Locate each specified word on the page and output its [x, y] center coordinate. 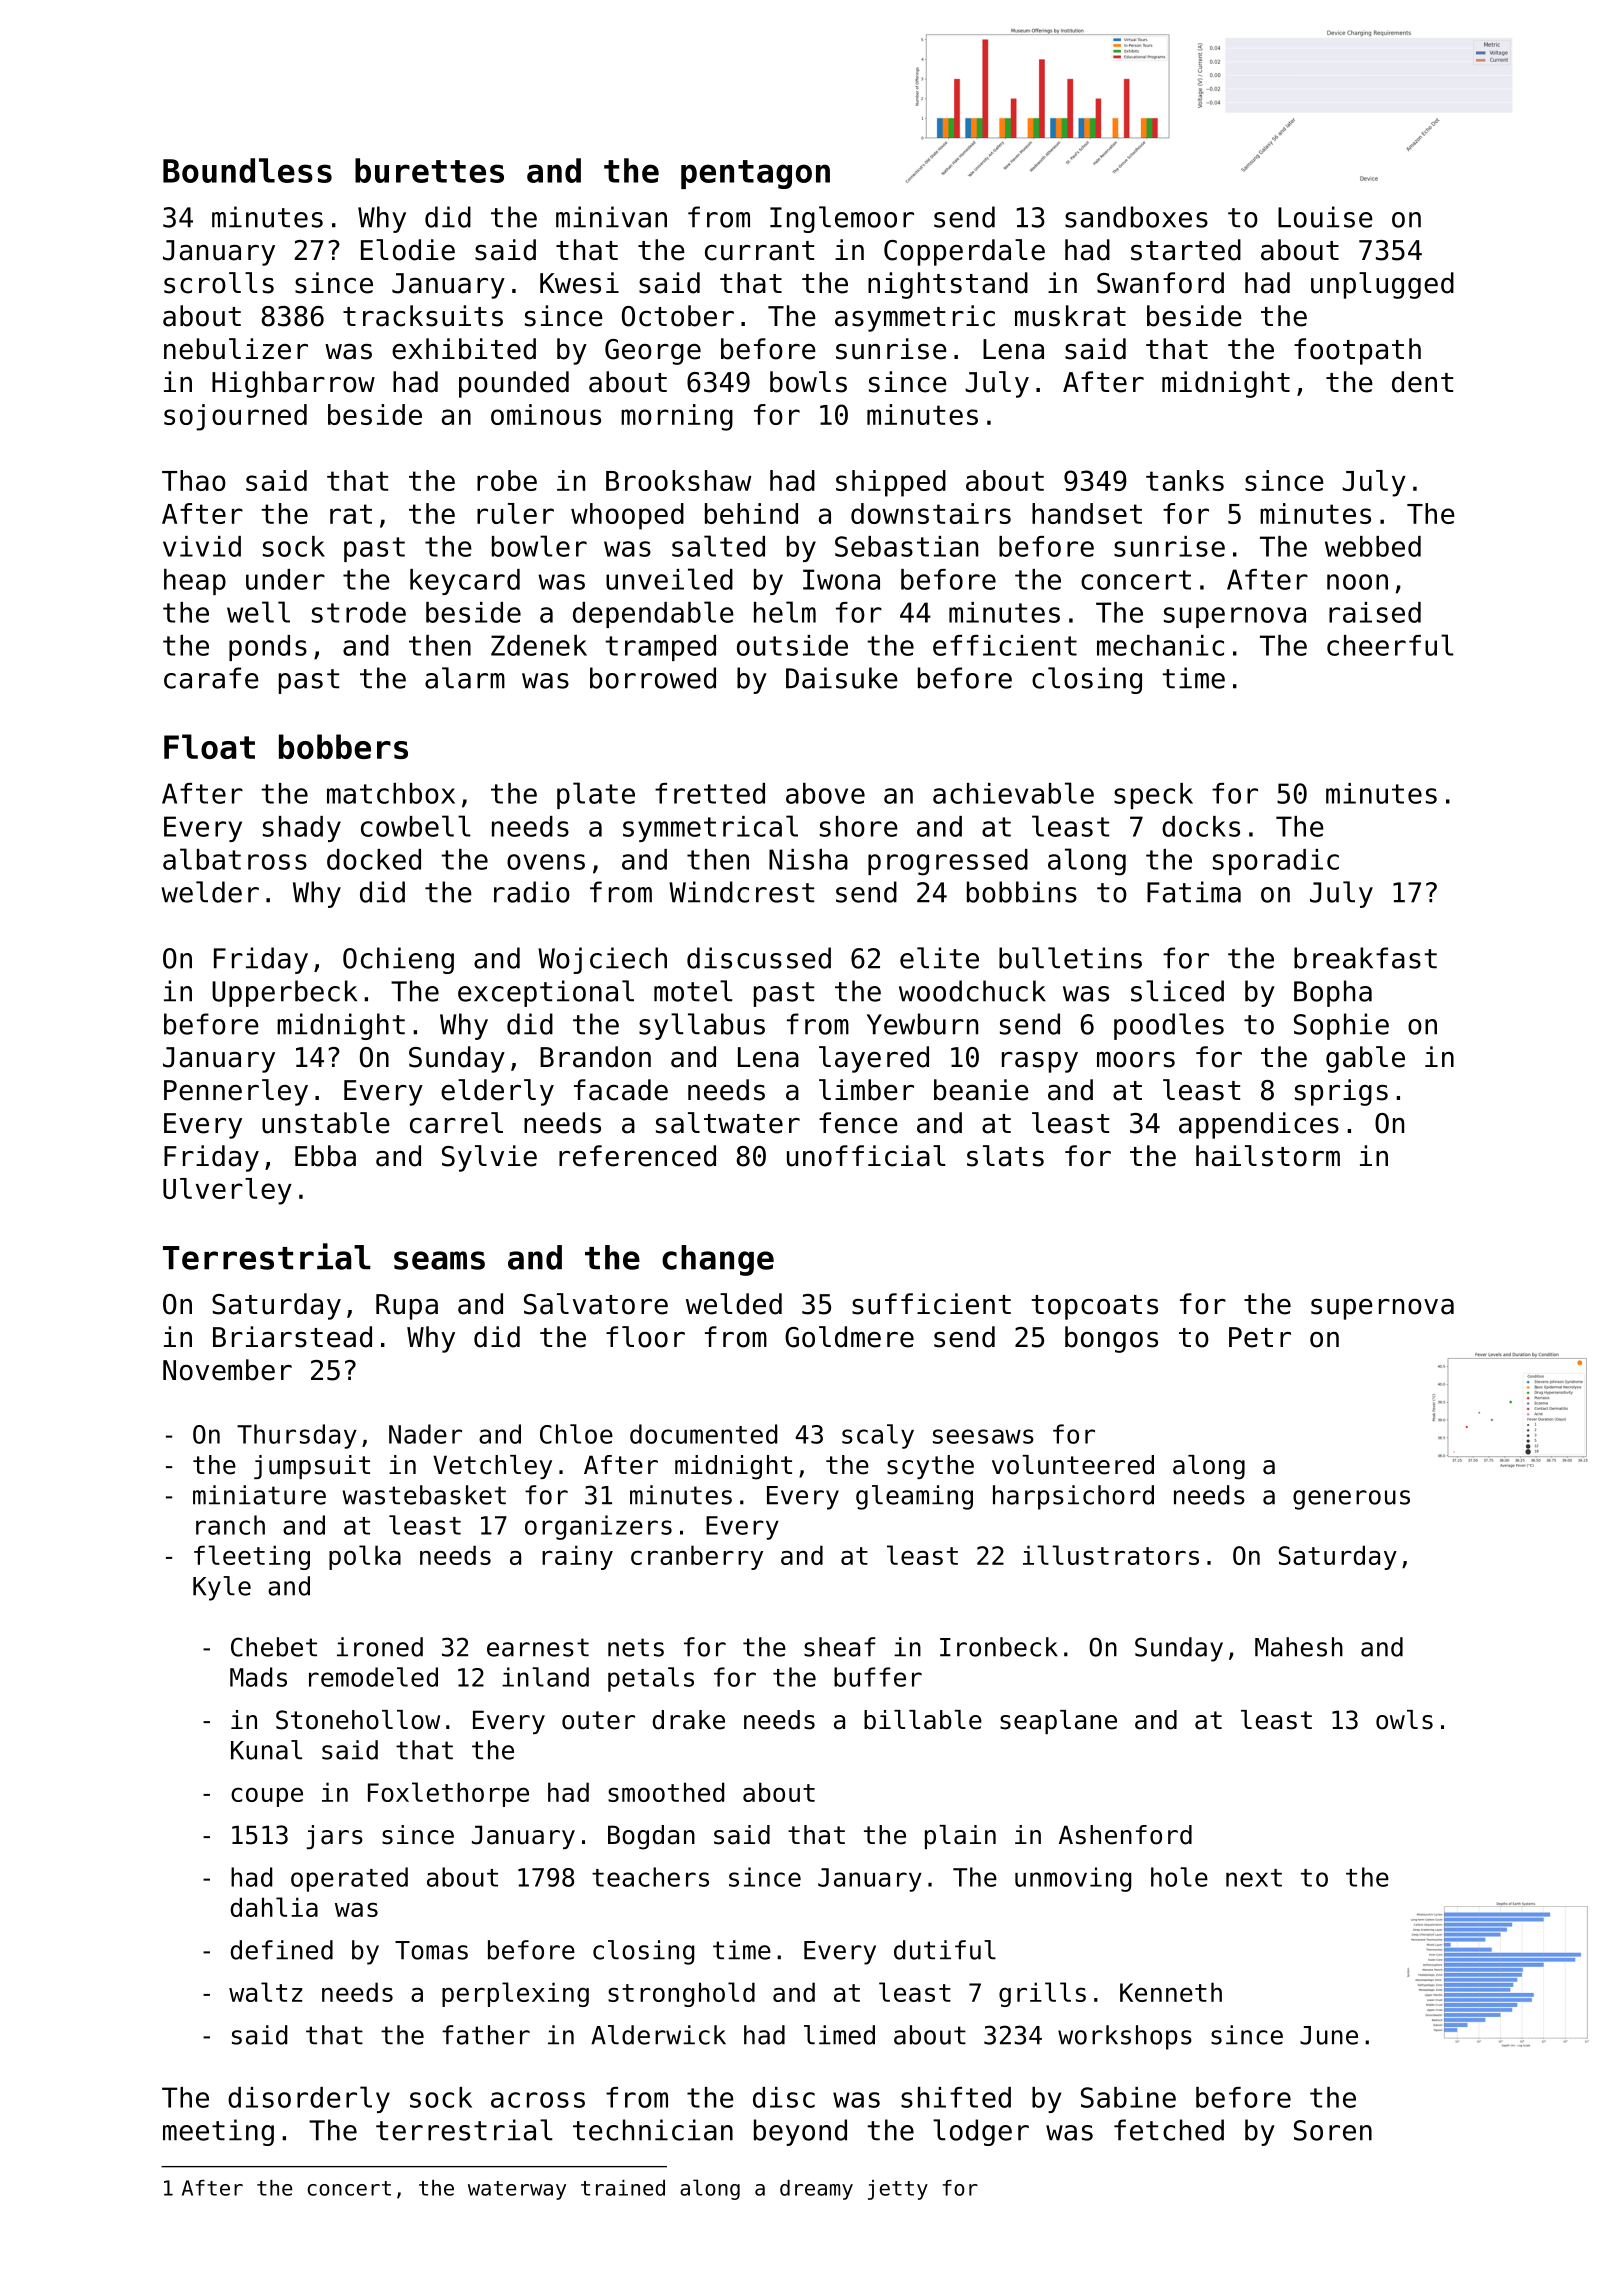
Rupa [407, 1307]
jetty [898, 2190]
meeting [218, 2132]
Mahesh [1299, 1647]
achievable [1013, 793]
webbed [1373, 546]
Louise [1325, 217]
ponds [268, 648]
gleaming [914, 1497]
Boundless [247, 170]
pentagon [755, 174]
